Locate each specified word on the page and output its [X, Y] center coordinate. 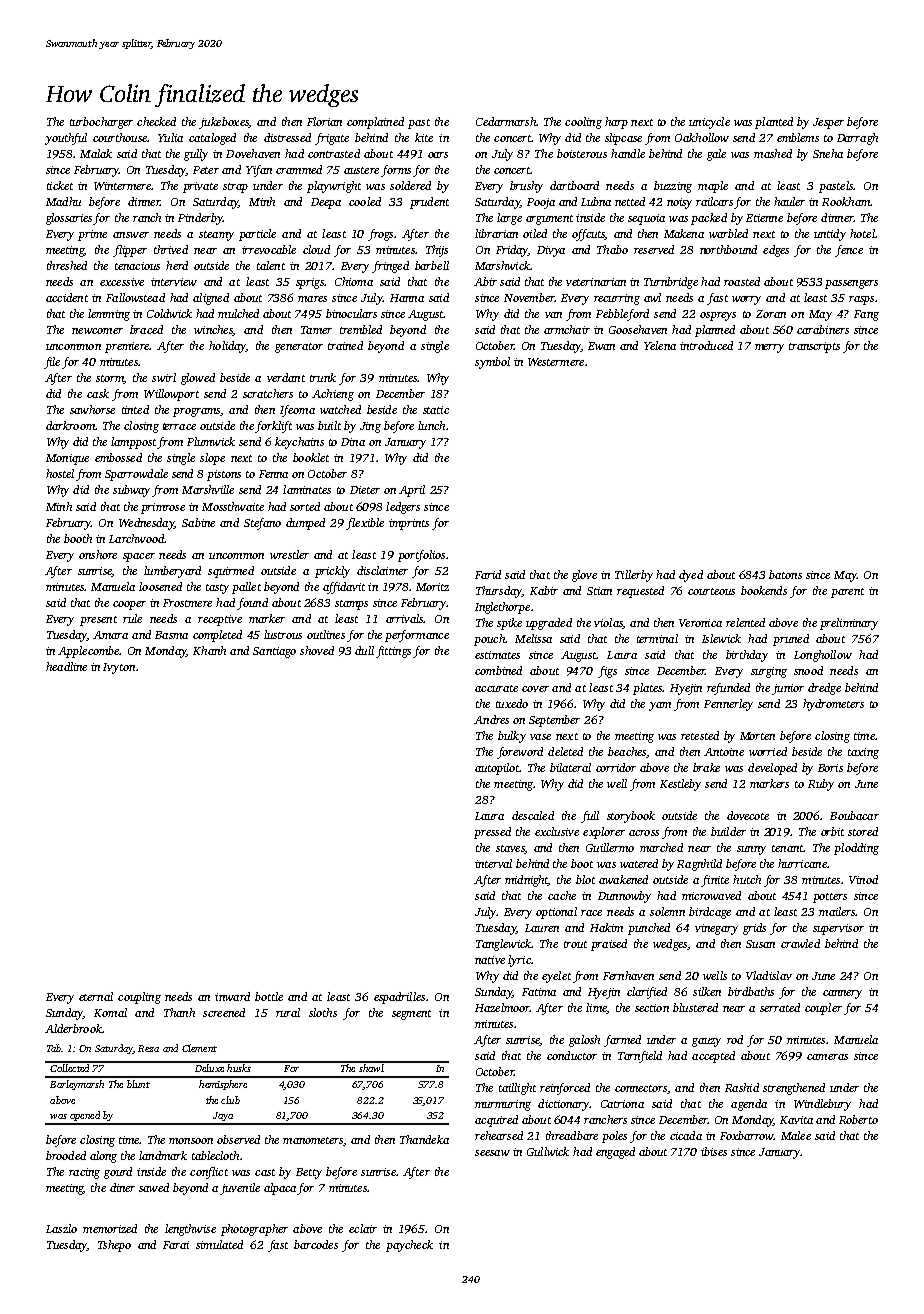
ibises [714, 1151]
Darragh [857, 139]
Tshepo [114, 1246]
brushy [526, 187]
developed [772, 769]
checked [156, 121]
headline [66, 666]
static [436, 410]
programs [196, 412]
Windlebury [822, 1105]
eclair [363, 1228]
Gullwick [548, 1151]
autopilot [497, 769]
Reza [148, 1048]
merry [769, 348]
